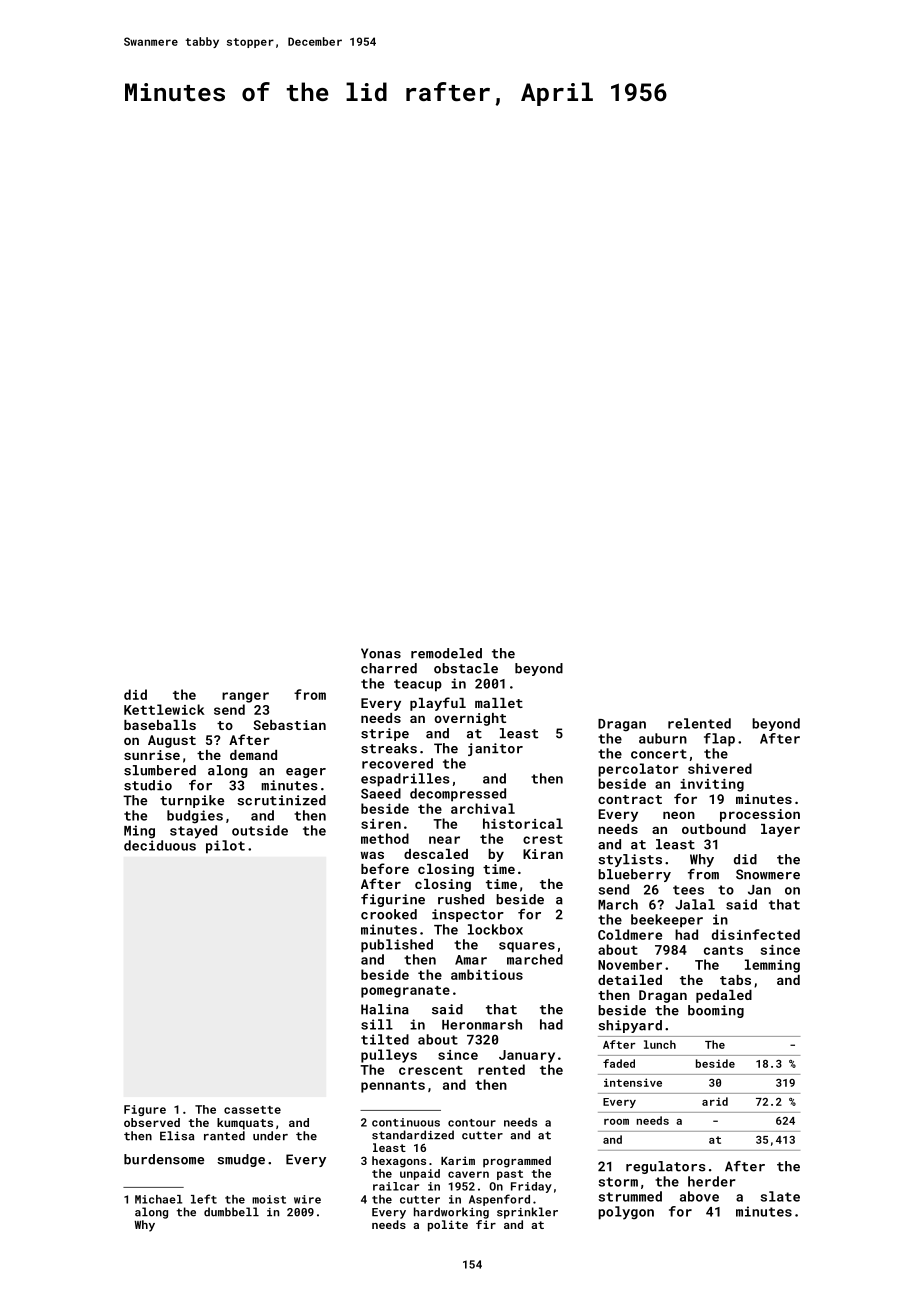 This screenshot has height=1308, width=924. What do you see at coordinates (172, 741) in the screenshot?
I see `August` at bounding box center [172, 741].
